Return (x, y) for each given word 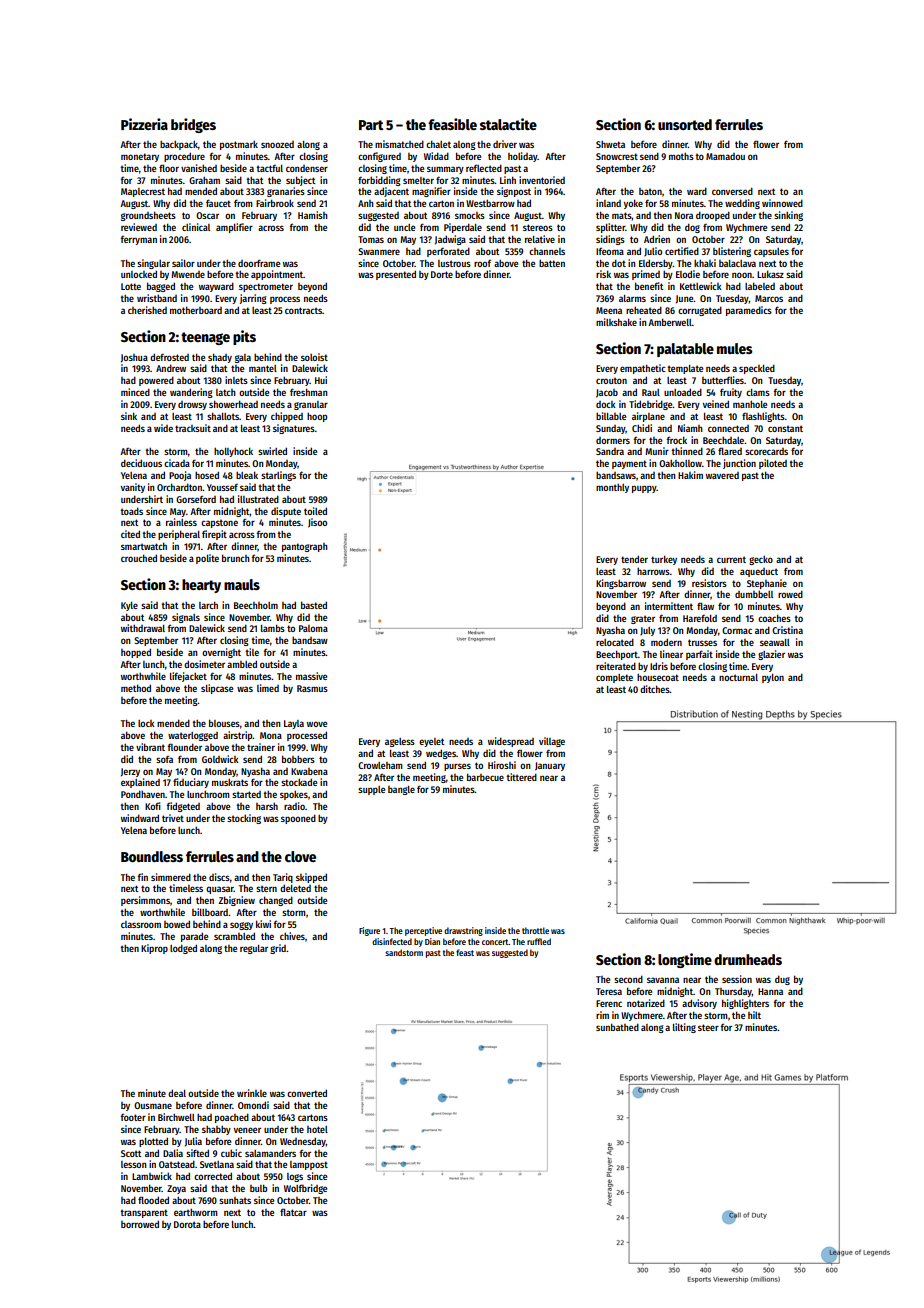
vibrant (150, 747)
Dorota (187, 1224)
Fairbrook (275, 203)
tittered (521, 777)
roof (482, 263)
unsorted (685, 124)
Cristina (787, 630)
